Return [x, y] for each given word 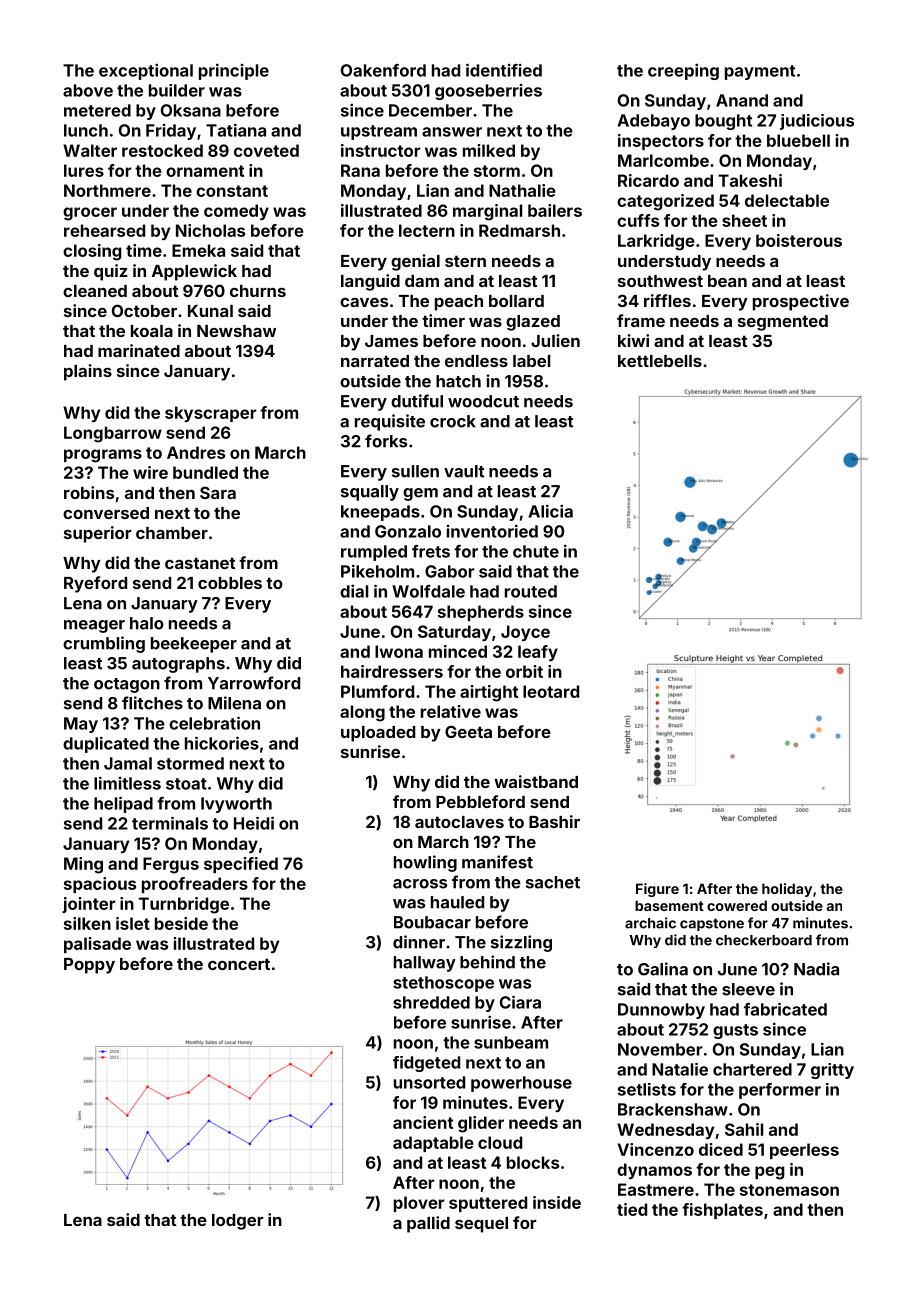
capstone [712, 924]
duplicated [106, 744]
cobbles [230, 583]
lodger [238, 1222]
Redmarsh [519, 230]
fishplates [722, 1211]
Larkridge [656, 242]
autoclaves [459, 822]
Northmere [107, 190]
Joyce [525, 633]
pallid [428, 1224]
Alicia [550, 511]
